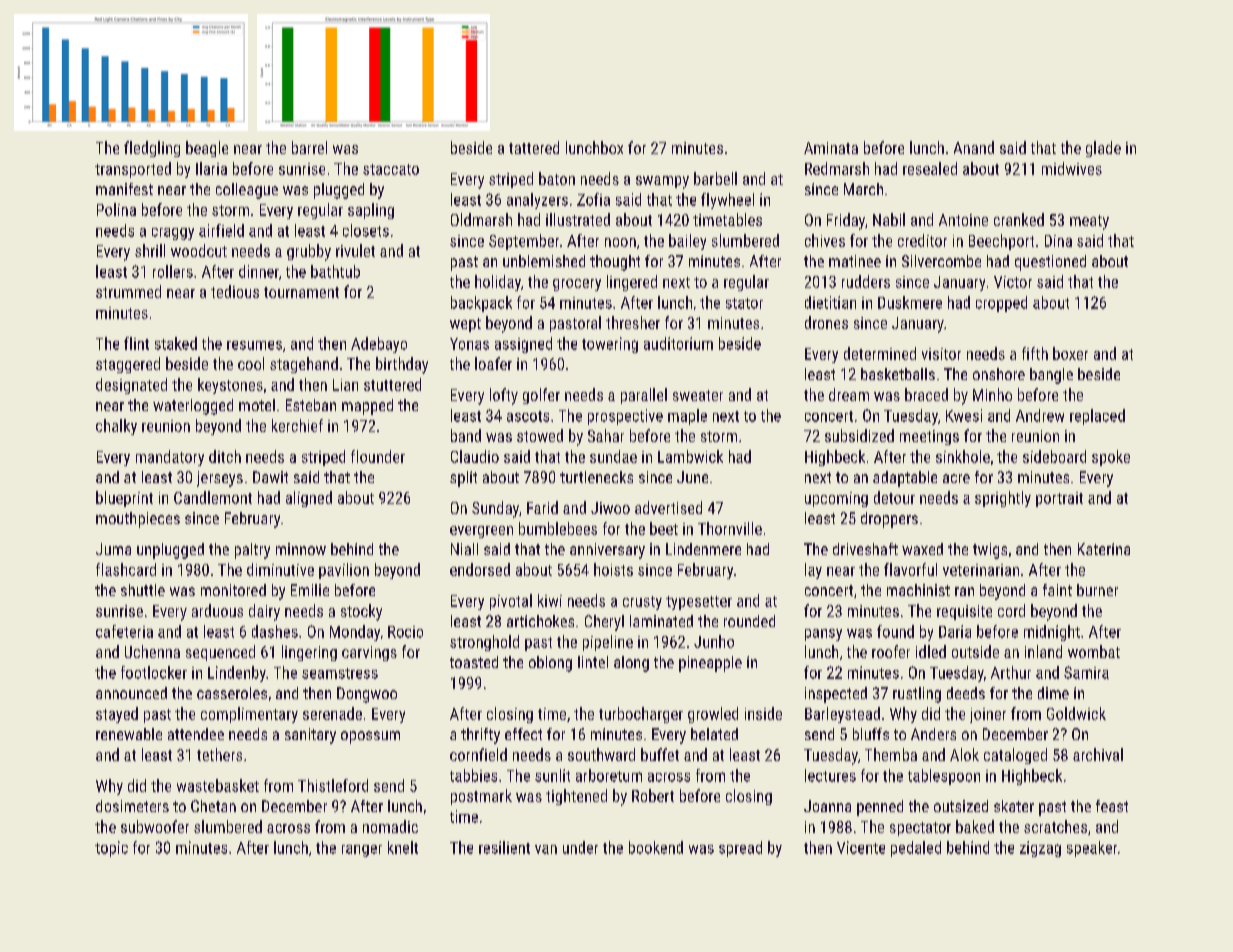 The width and height of the page is (1233, 952). What do you see at coordinates (534, 147) in the page?
I see `tattered` at bounding box center [534, 147].
